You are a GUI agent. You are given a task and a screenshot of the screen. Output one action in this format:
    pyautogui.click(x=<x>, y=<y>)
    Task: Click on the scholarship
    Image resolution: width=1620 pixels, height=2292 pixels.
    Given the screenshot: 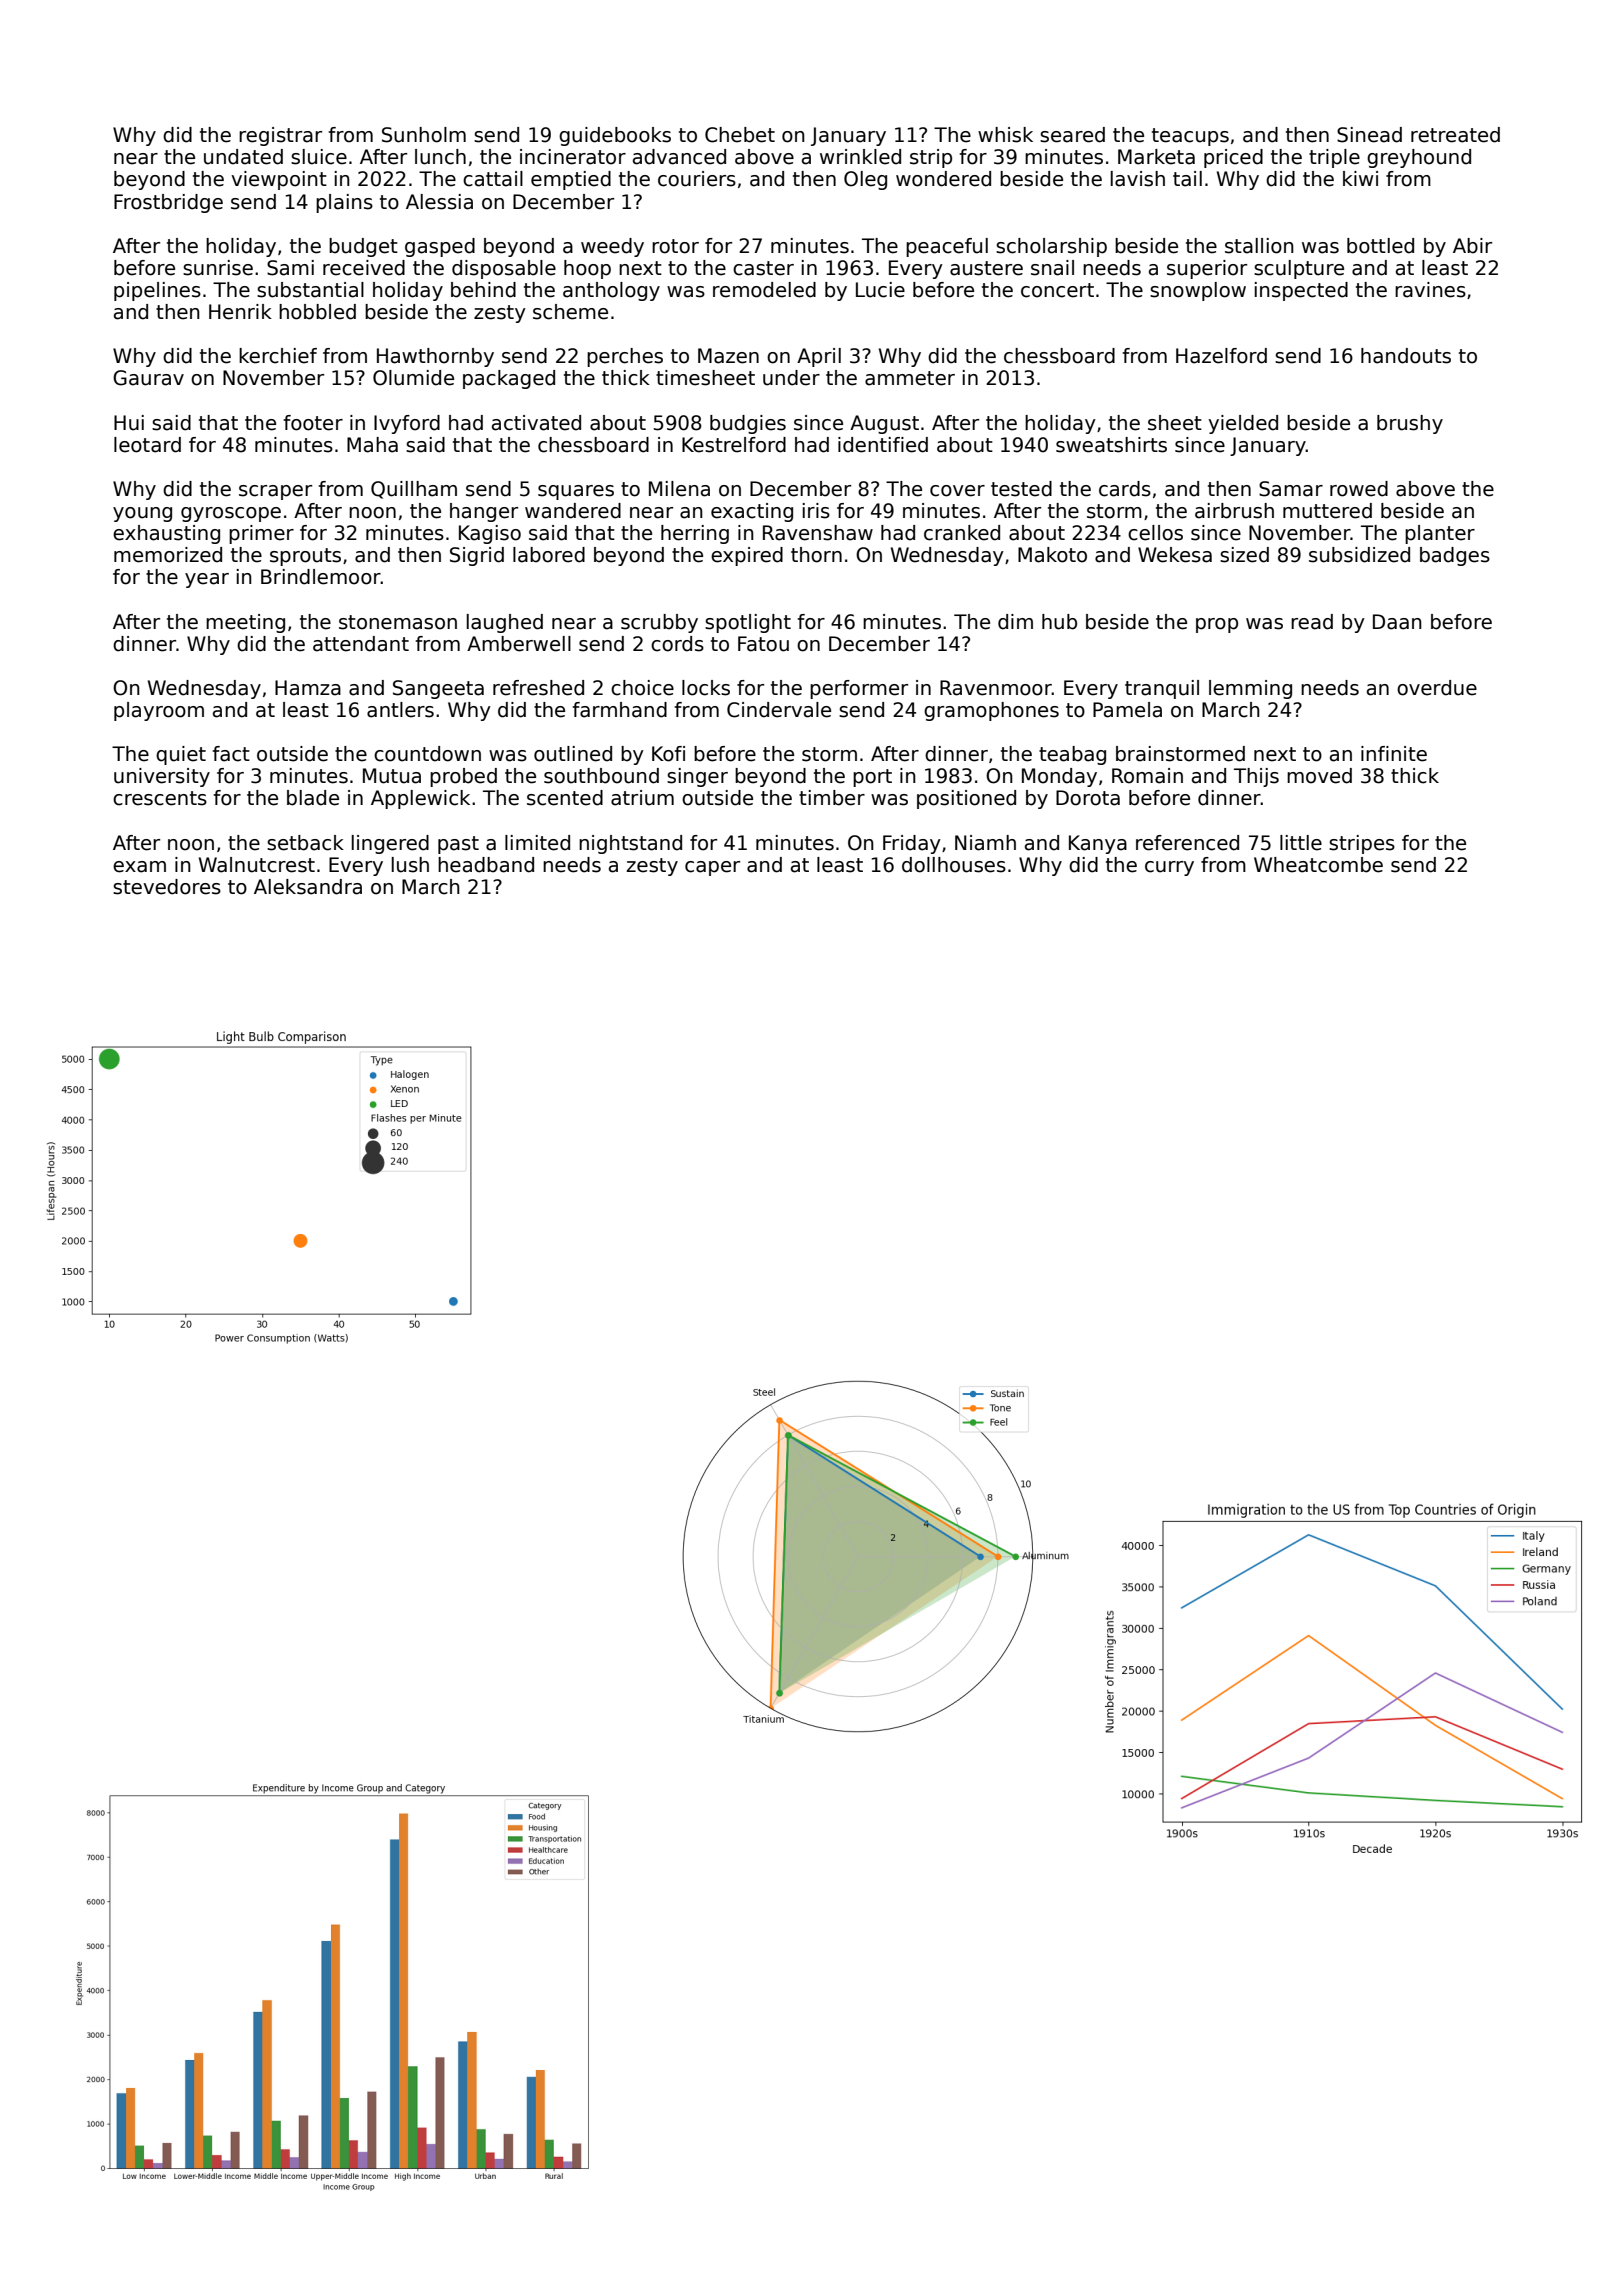 What is the action you would take?
    pyautogui.click(x=1051, y=247)
